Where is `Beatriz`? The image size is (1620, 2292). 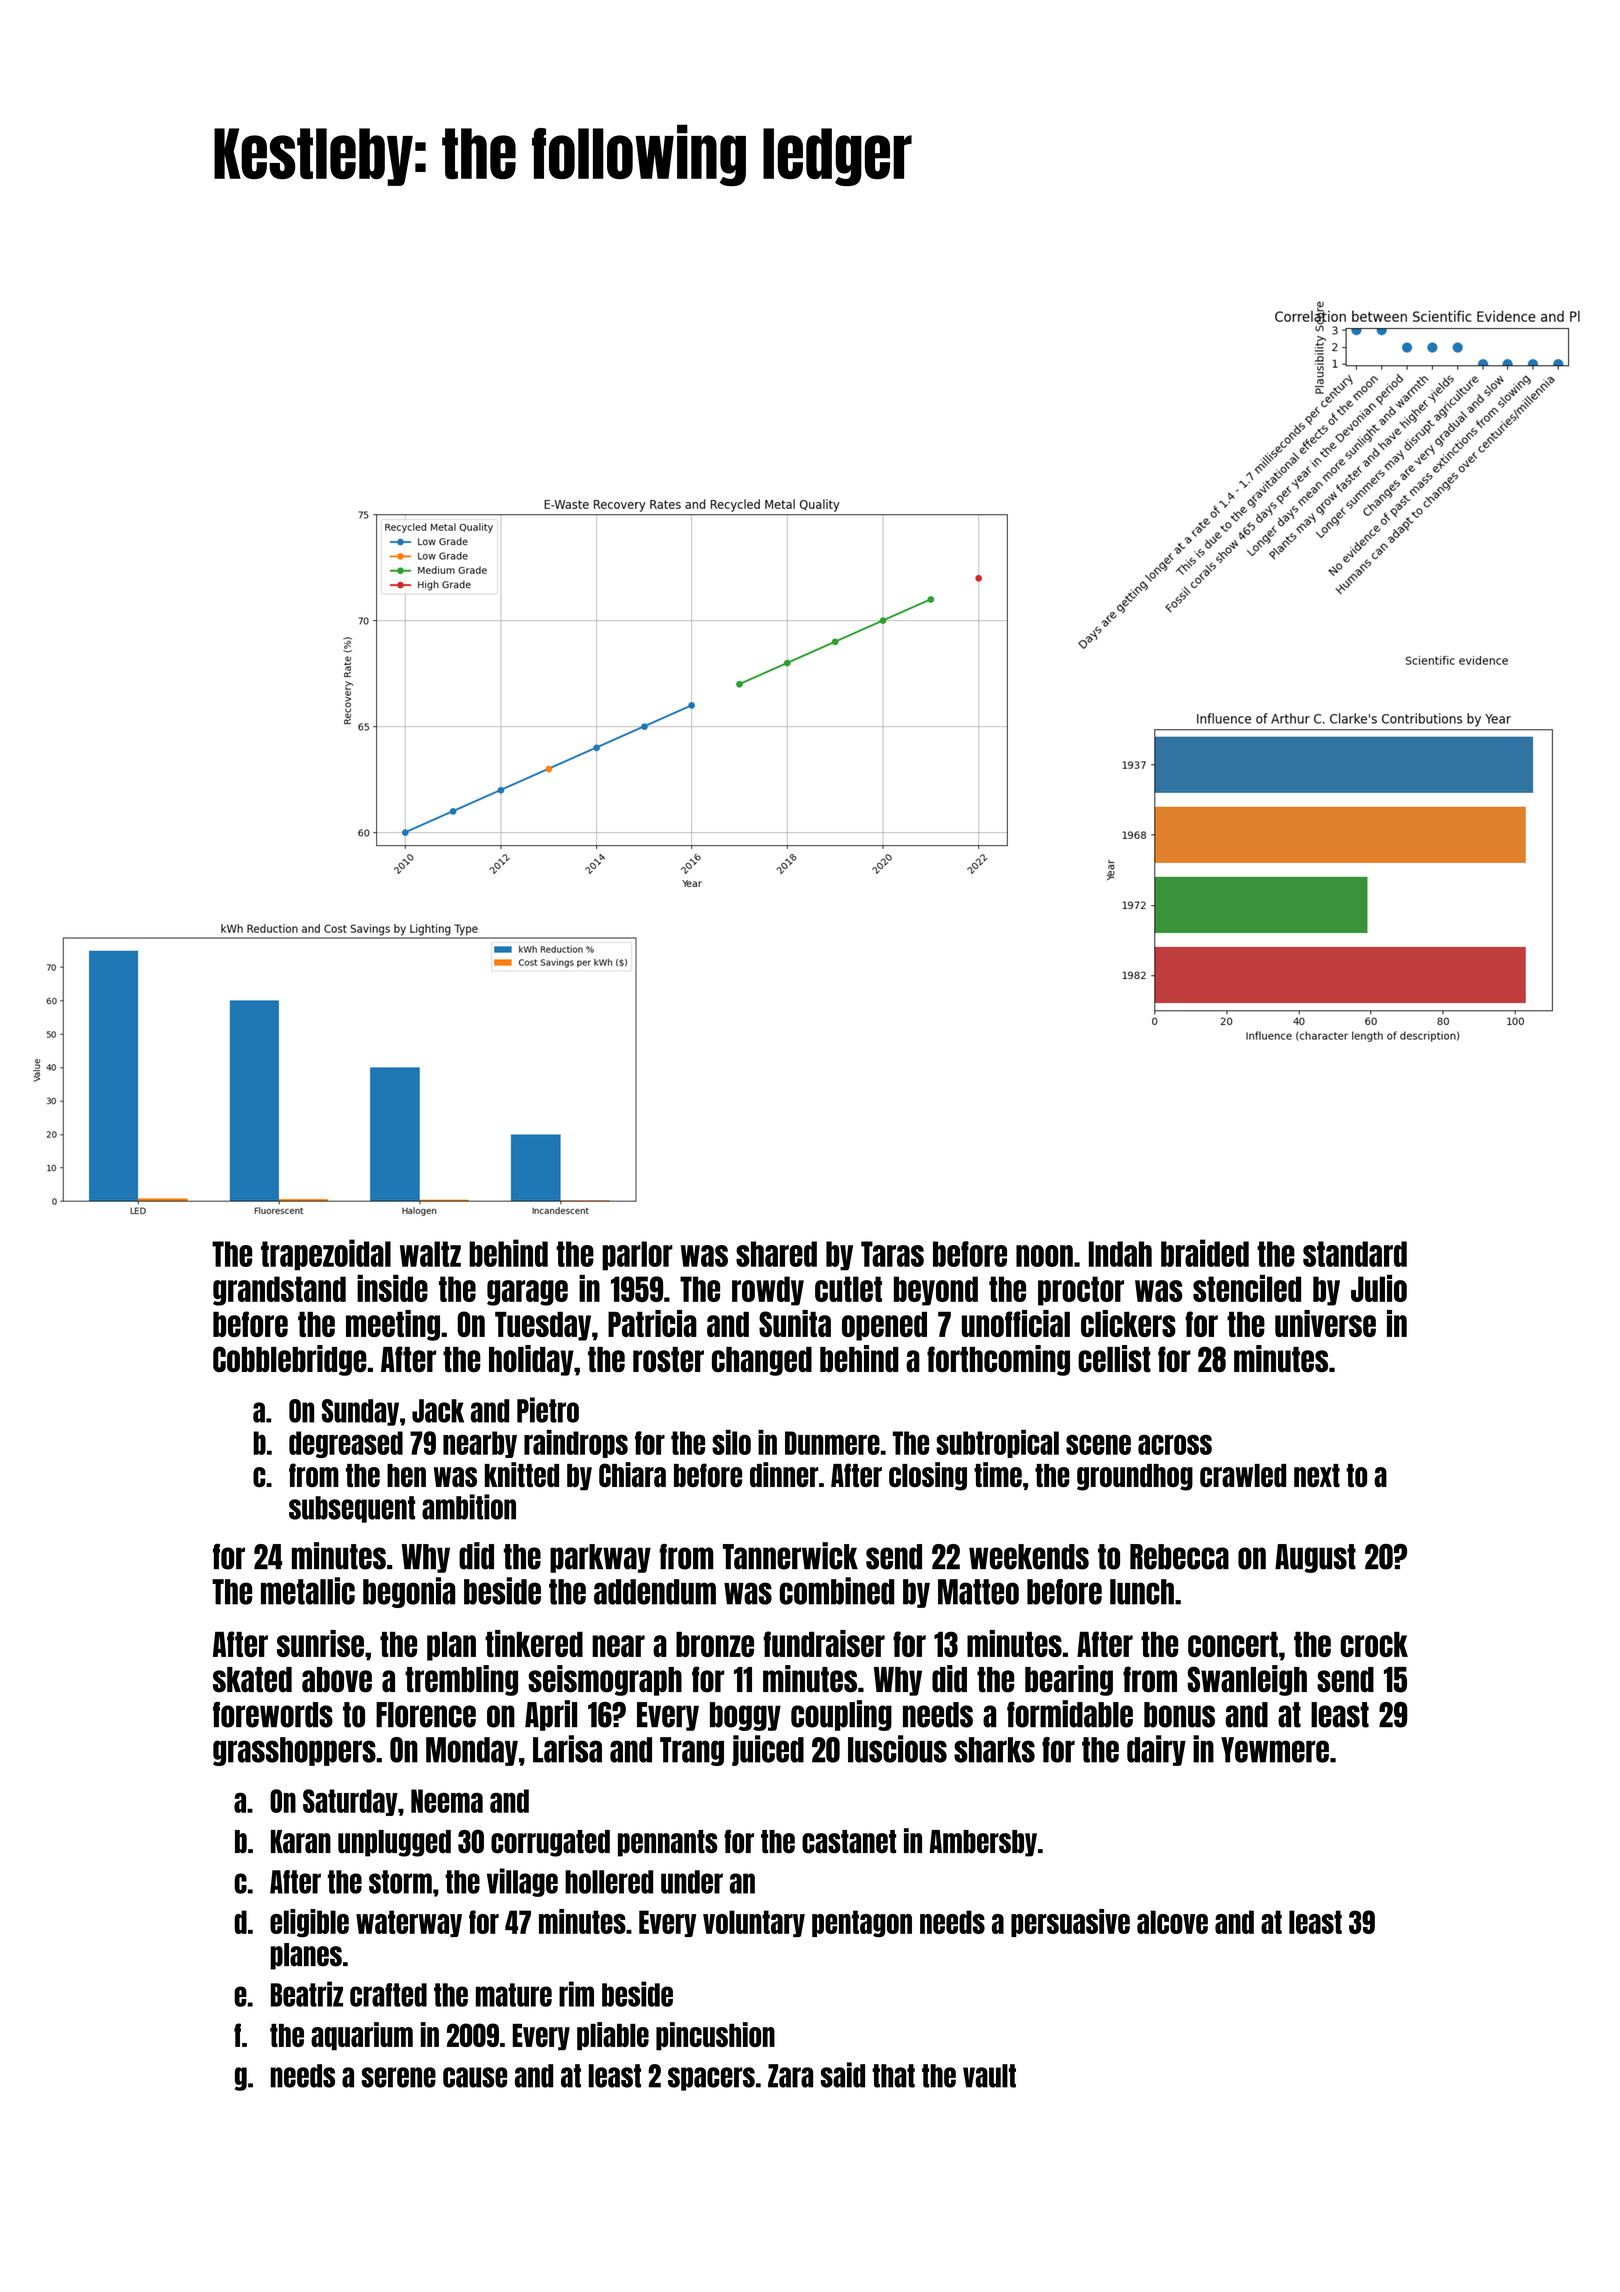 Beatriz is located at coordinates (307, 1994).
